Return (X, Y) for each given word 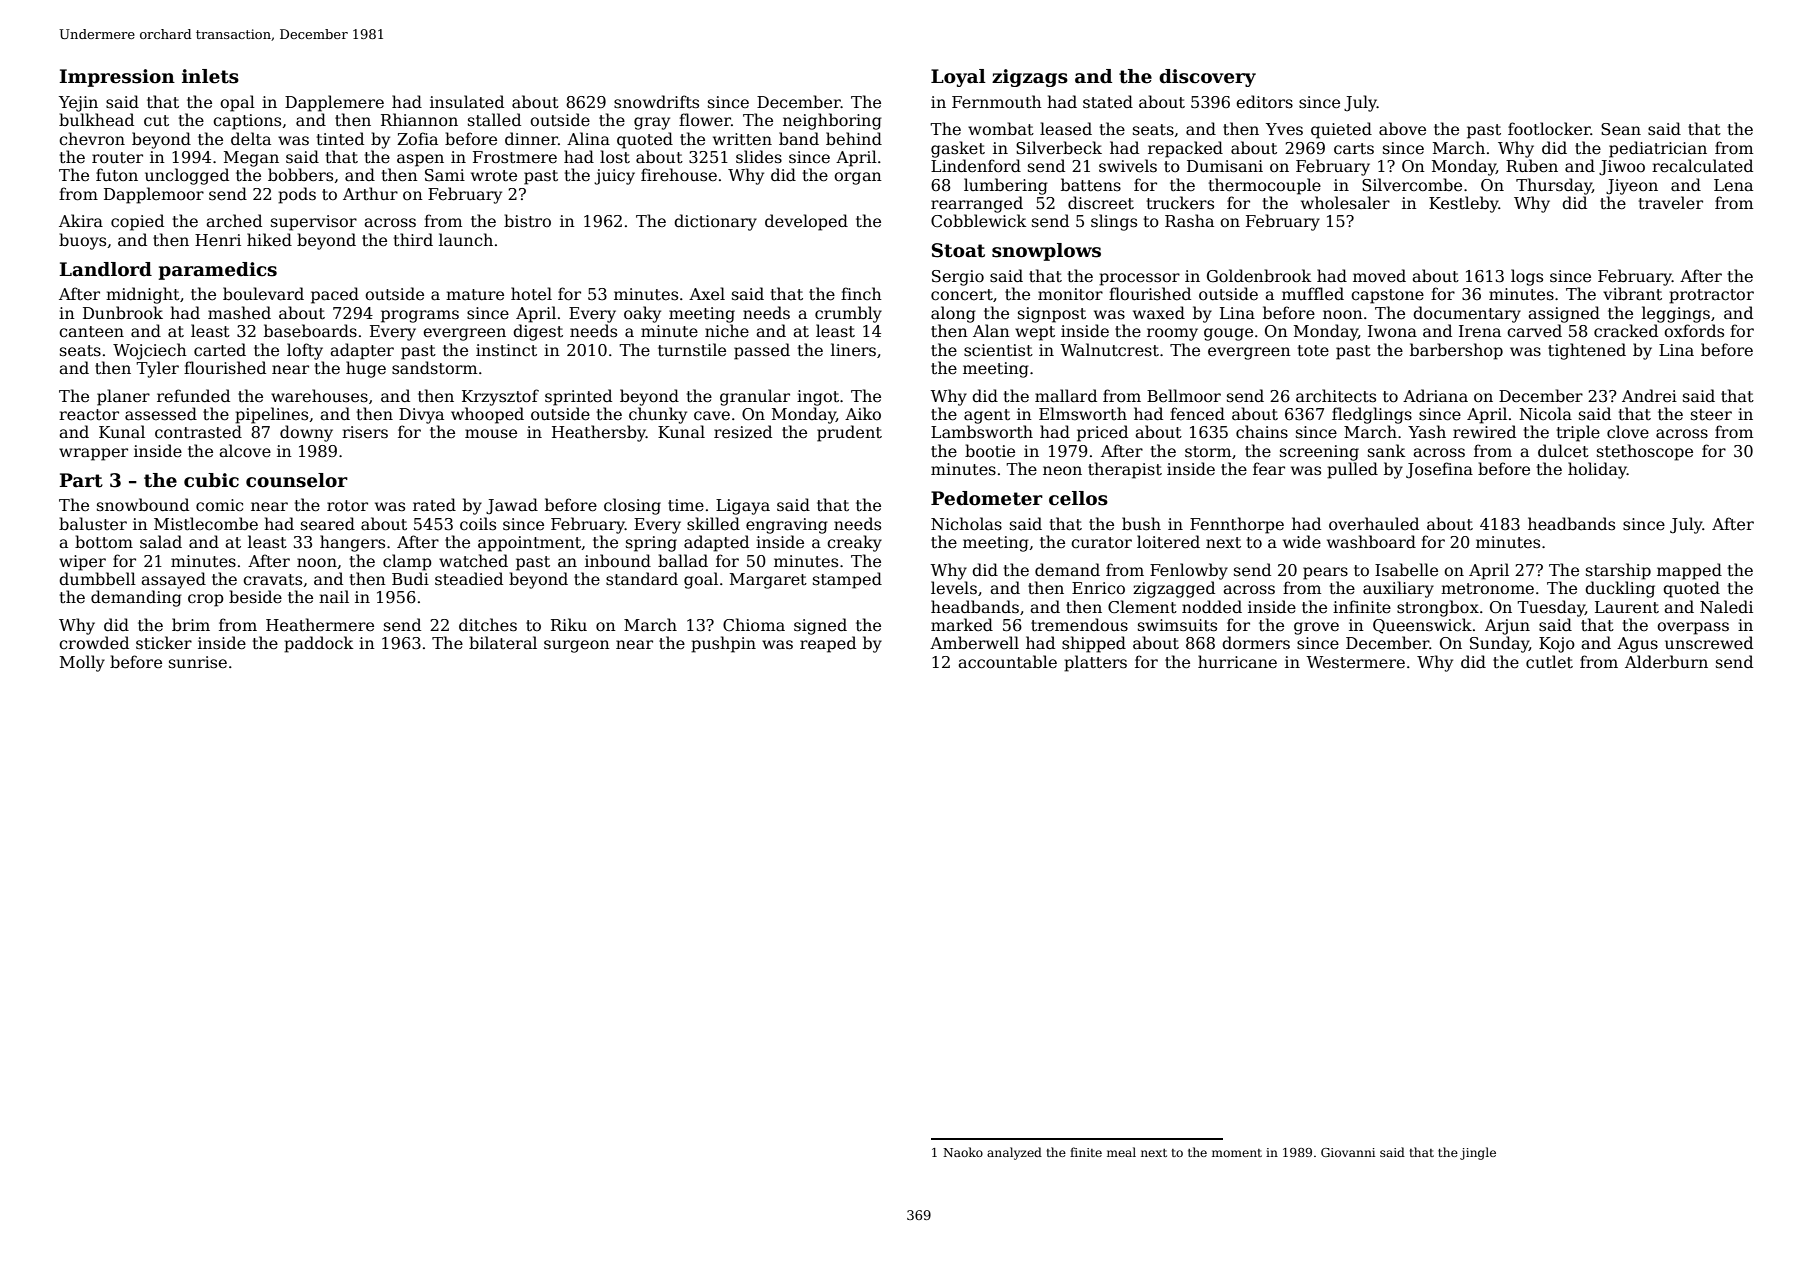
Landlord (106, 269)
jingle (1478, 1153)
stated (1108, 102)
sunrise (198, 662)
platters (1095, 663)
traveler (1670, 203)
